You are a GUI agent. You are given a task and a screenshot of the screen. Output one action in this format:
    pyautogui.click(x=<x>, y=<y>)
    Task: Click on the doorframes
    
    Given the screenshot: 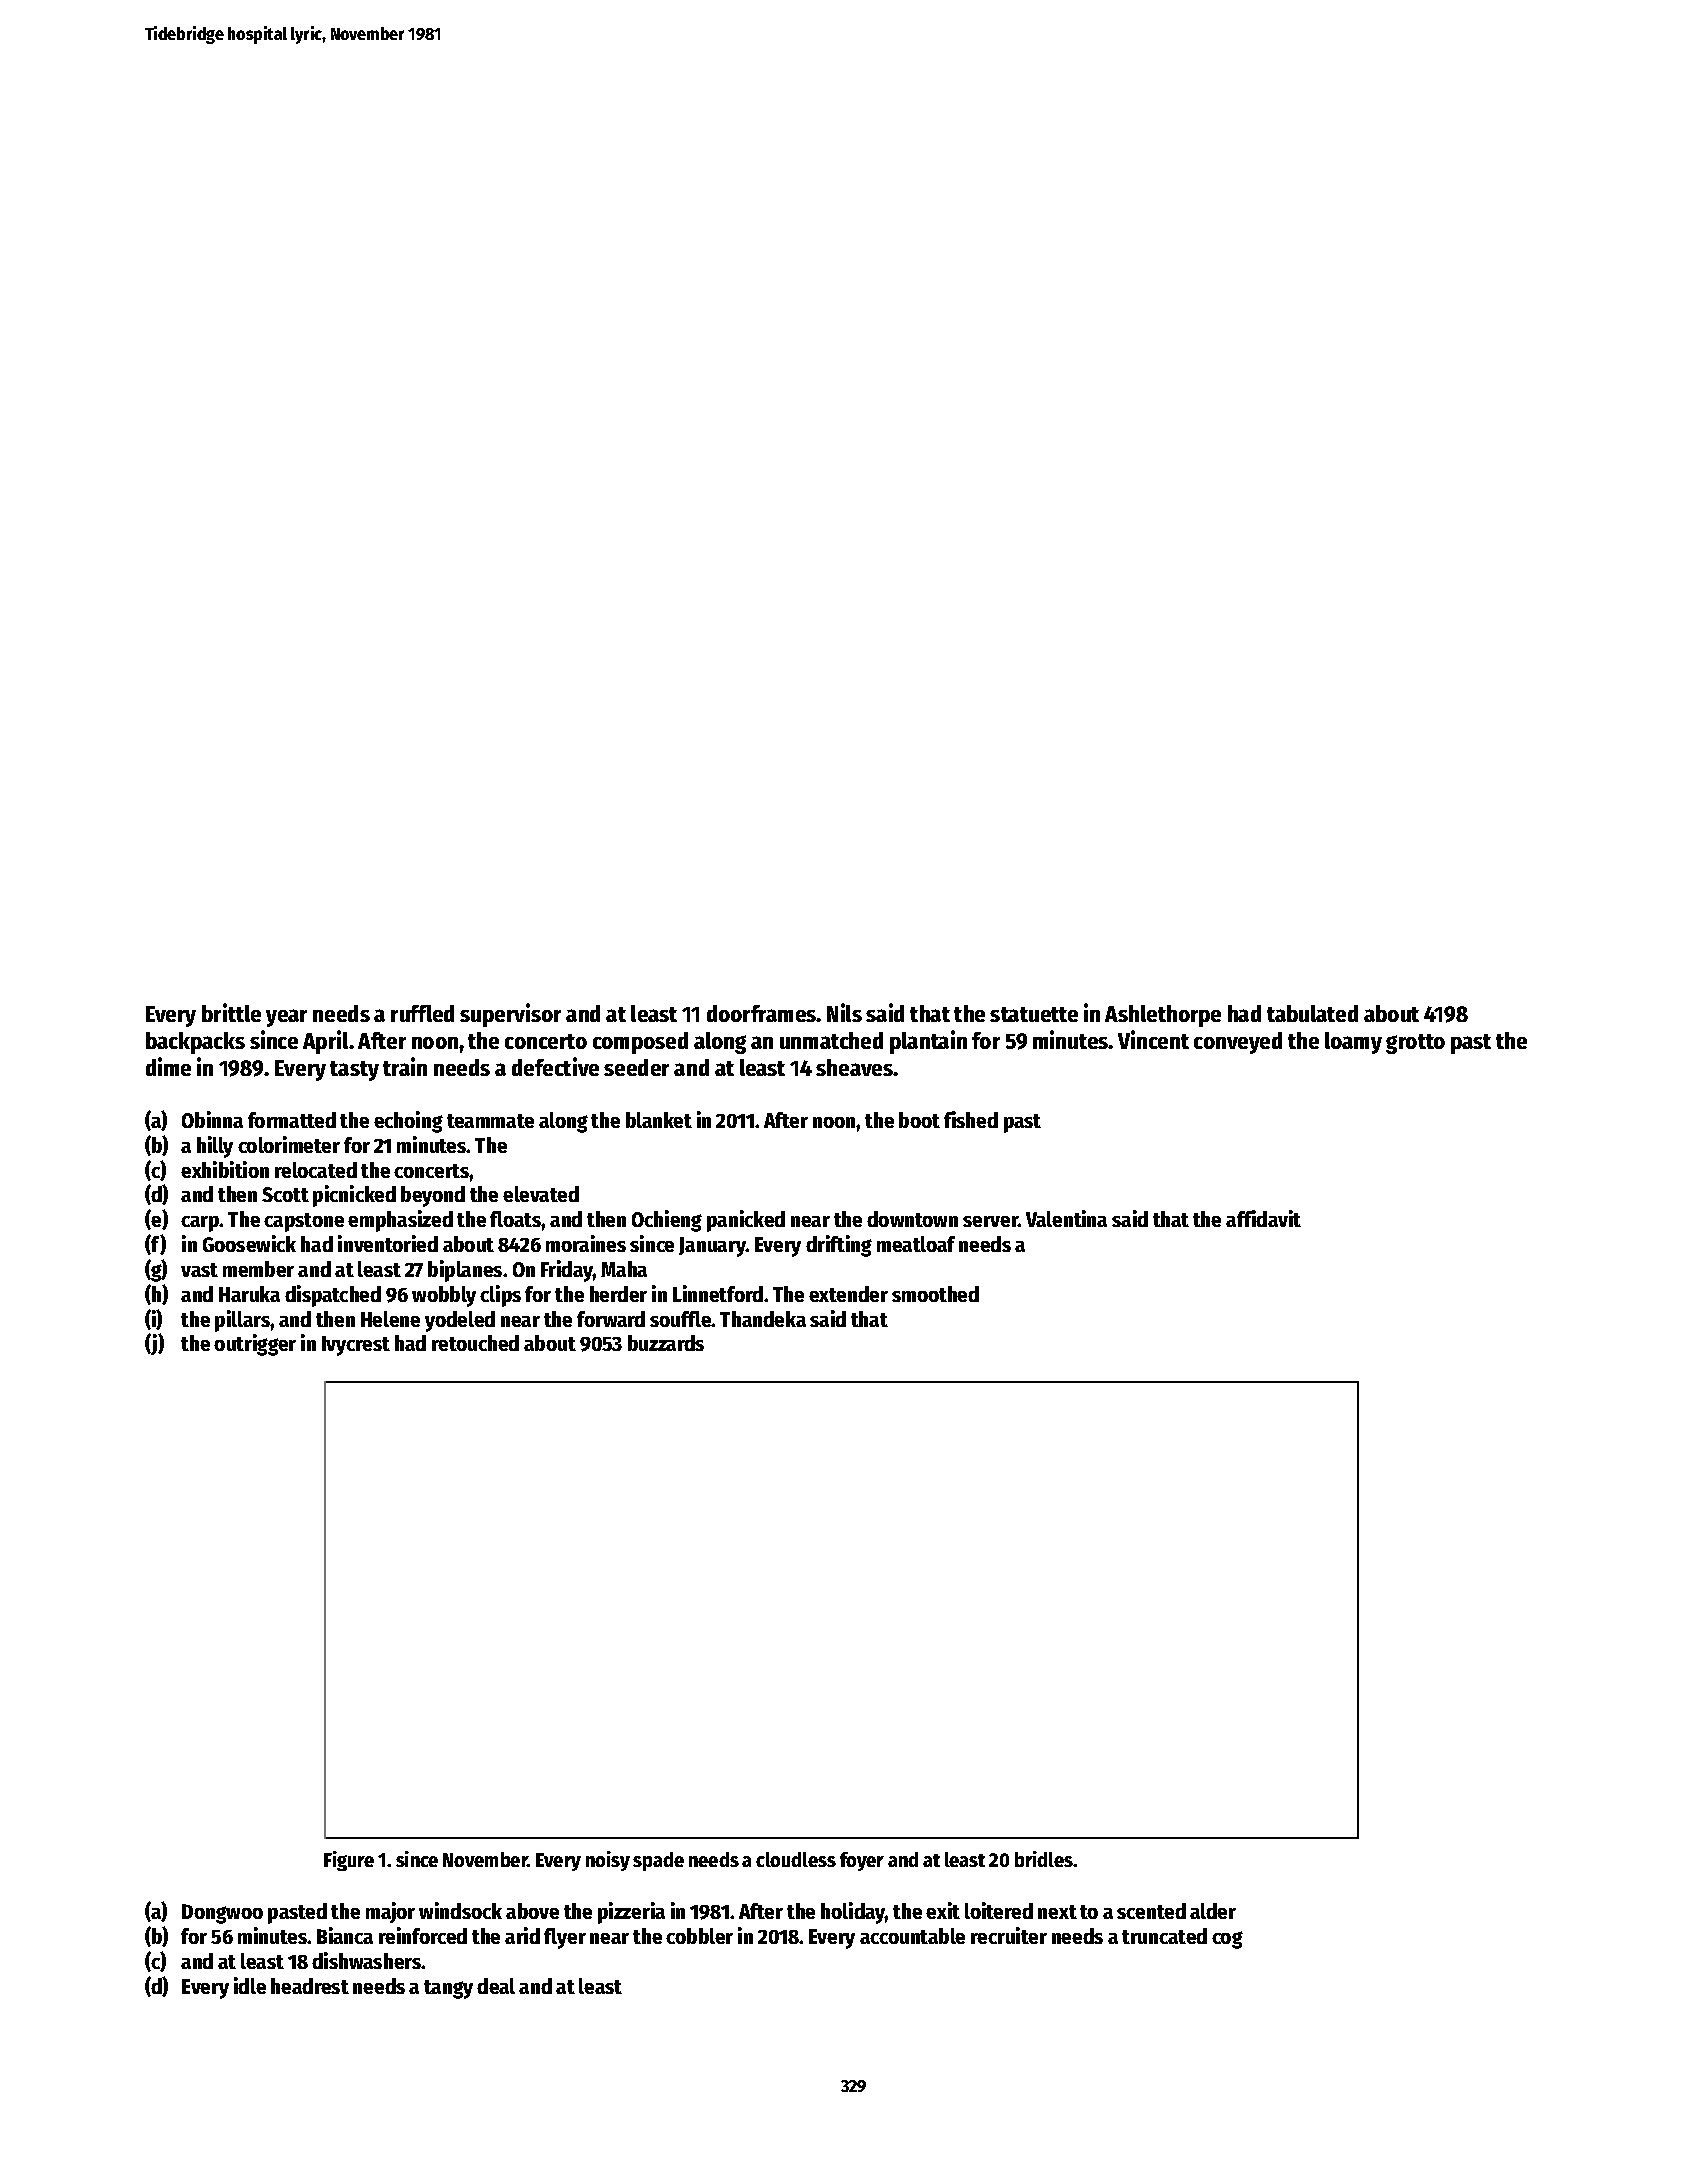 What is the action you would take?
    pyautogui.click(x=762, y=1013)
